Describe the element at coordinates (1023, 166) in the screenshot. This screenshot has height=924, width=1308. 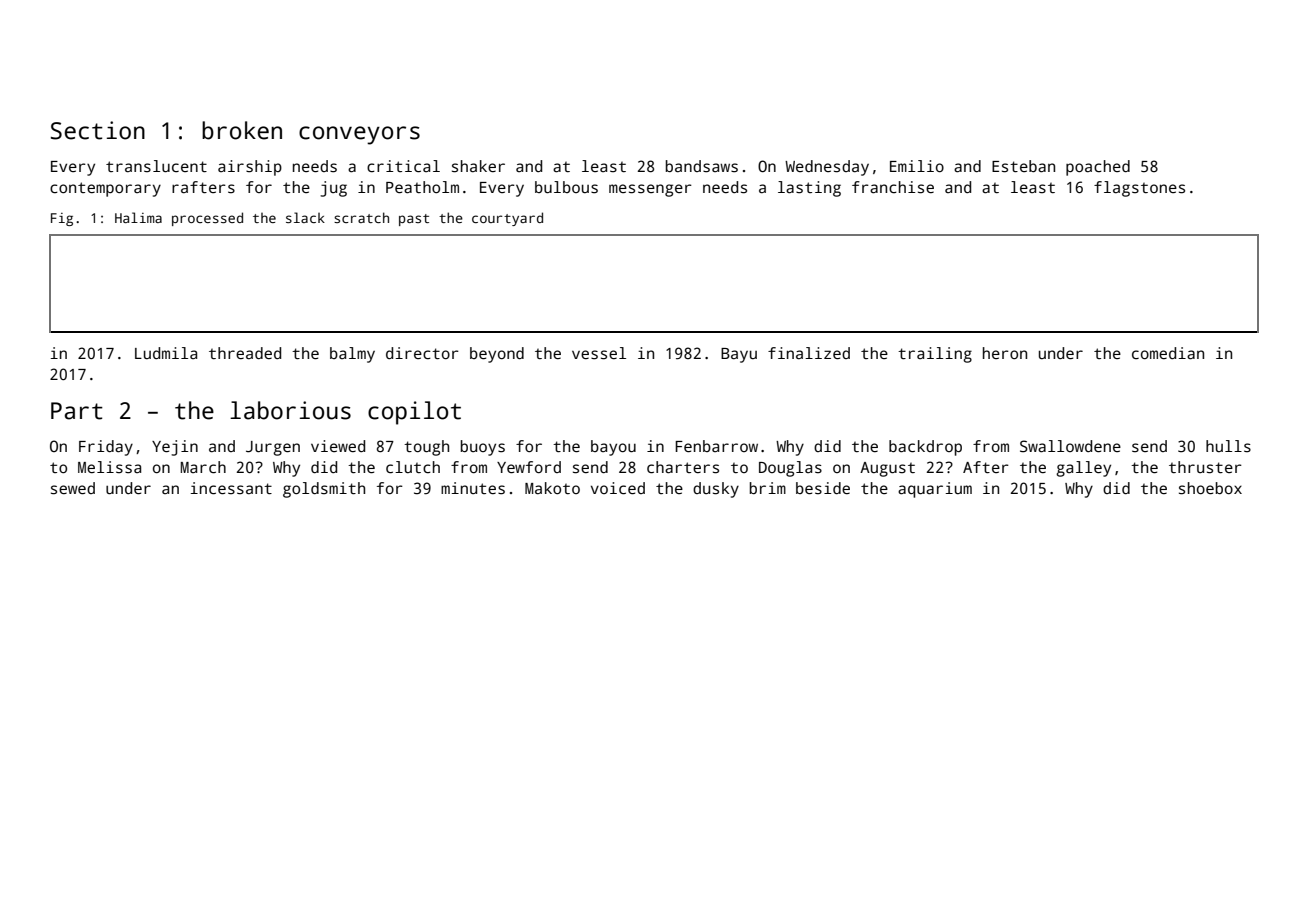
I see `Esteban` at that location.
